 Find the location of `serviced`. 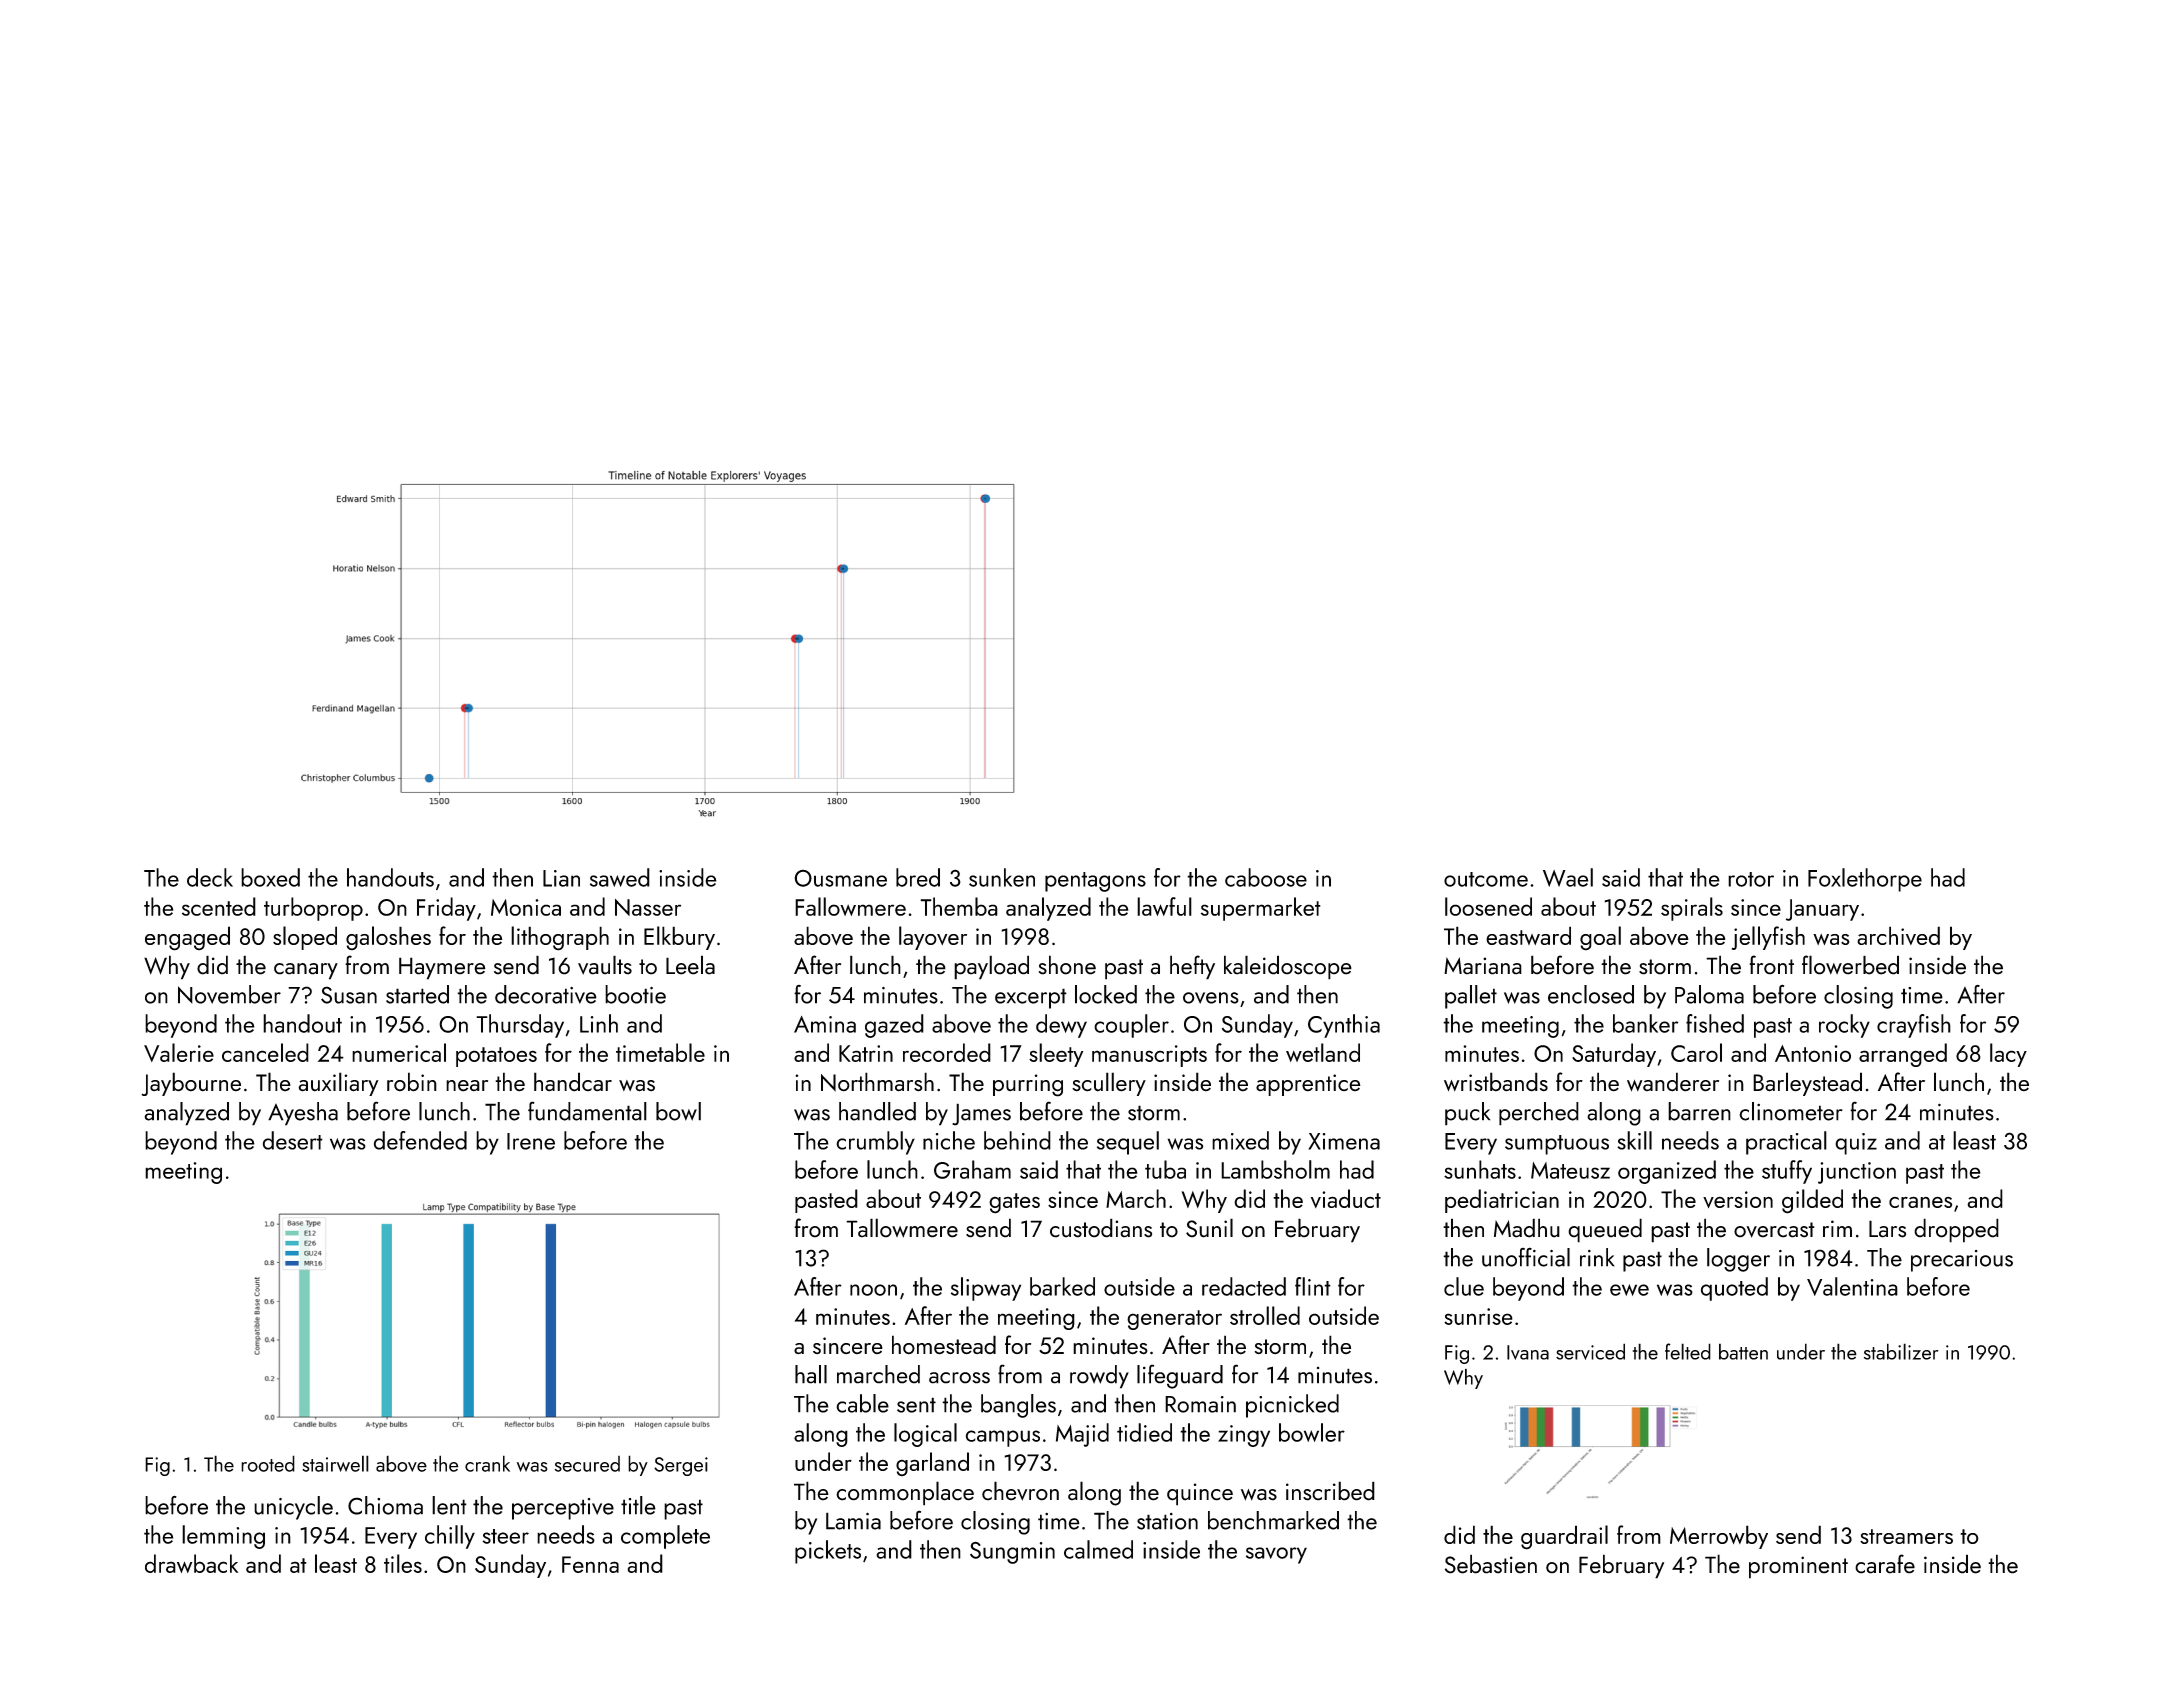

serviced is located at coordinates (1590, 1351).
